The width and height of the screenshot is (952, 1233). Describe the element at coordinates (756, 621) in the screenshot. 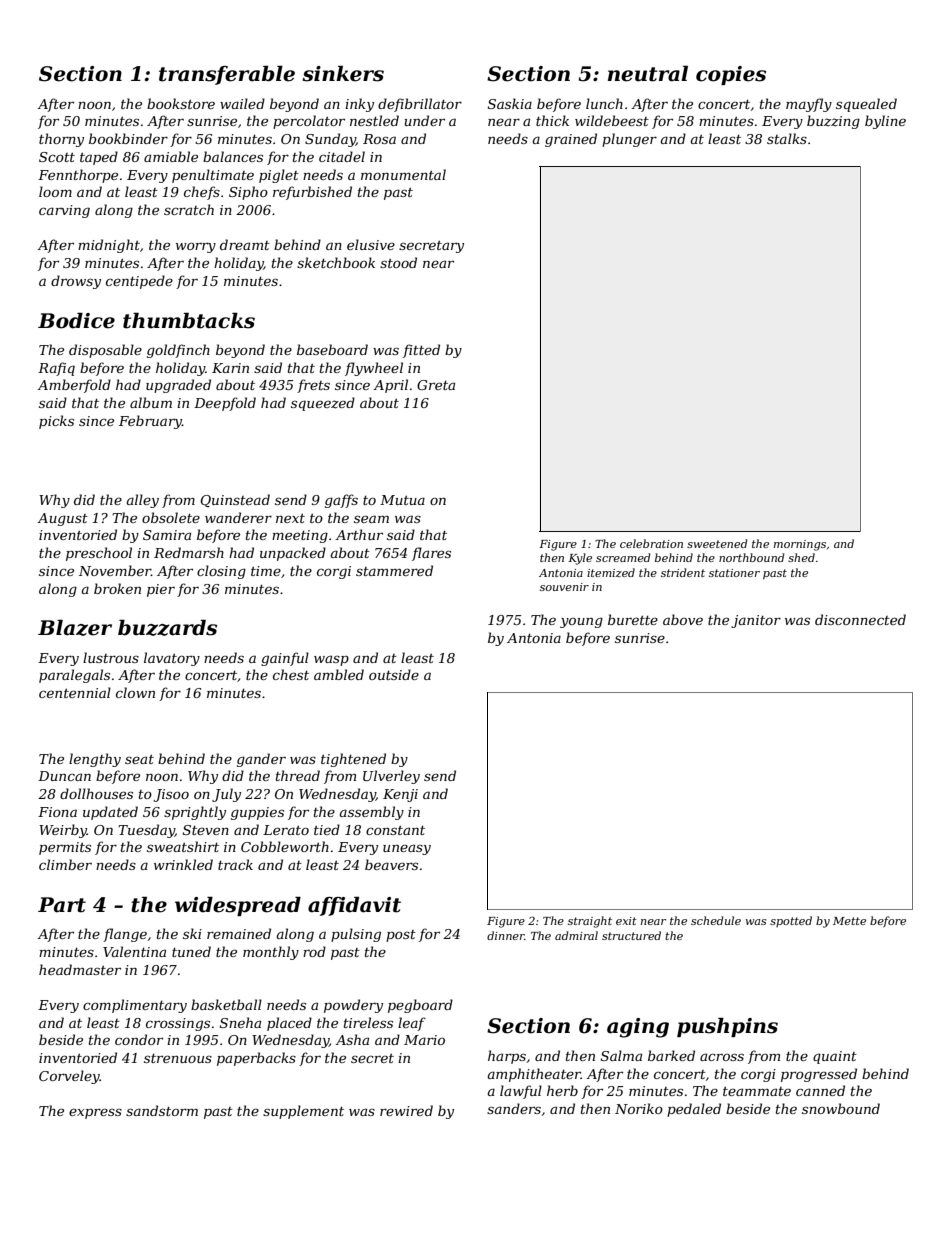

I see `janitor` at that location.
